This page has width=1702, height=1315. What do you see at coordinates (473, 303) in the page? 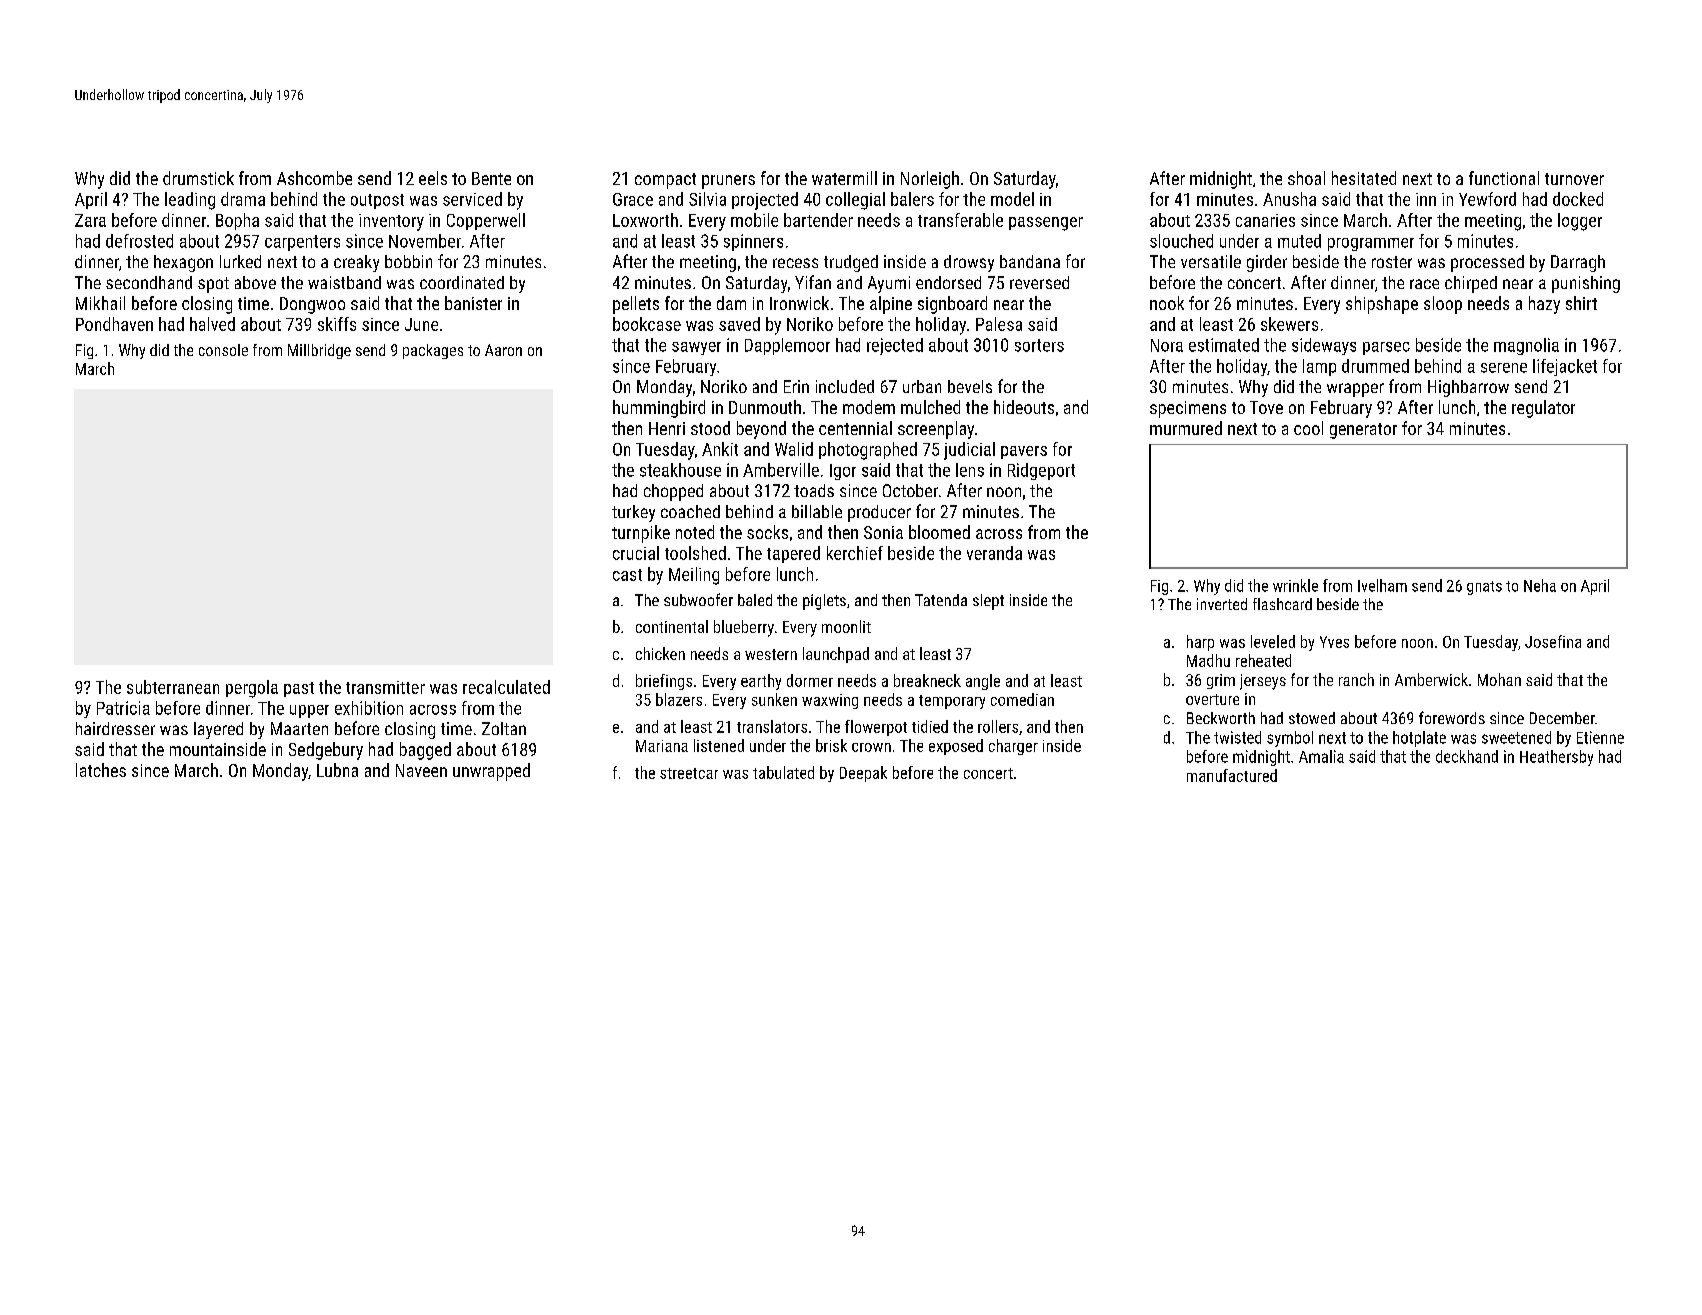
I see `banister` at bounding box center [473, 303].
